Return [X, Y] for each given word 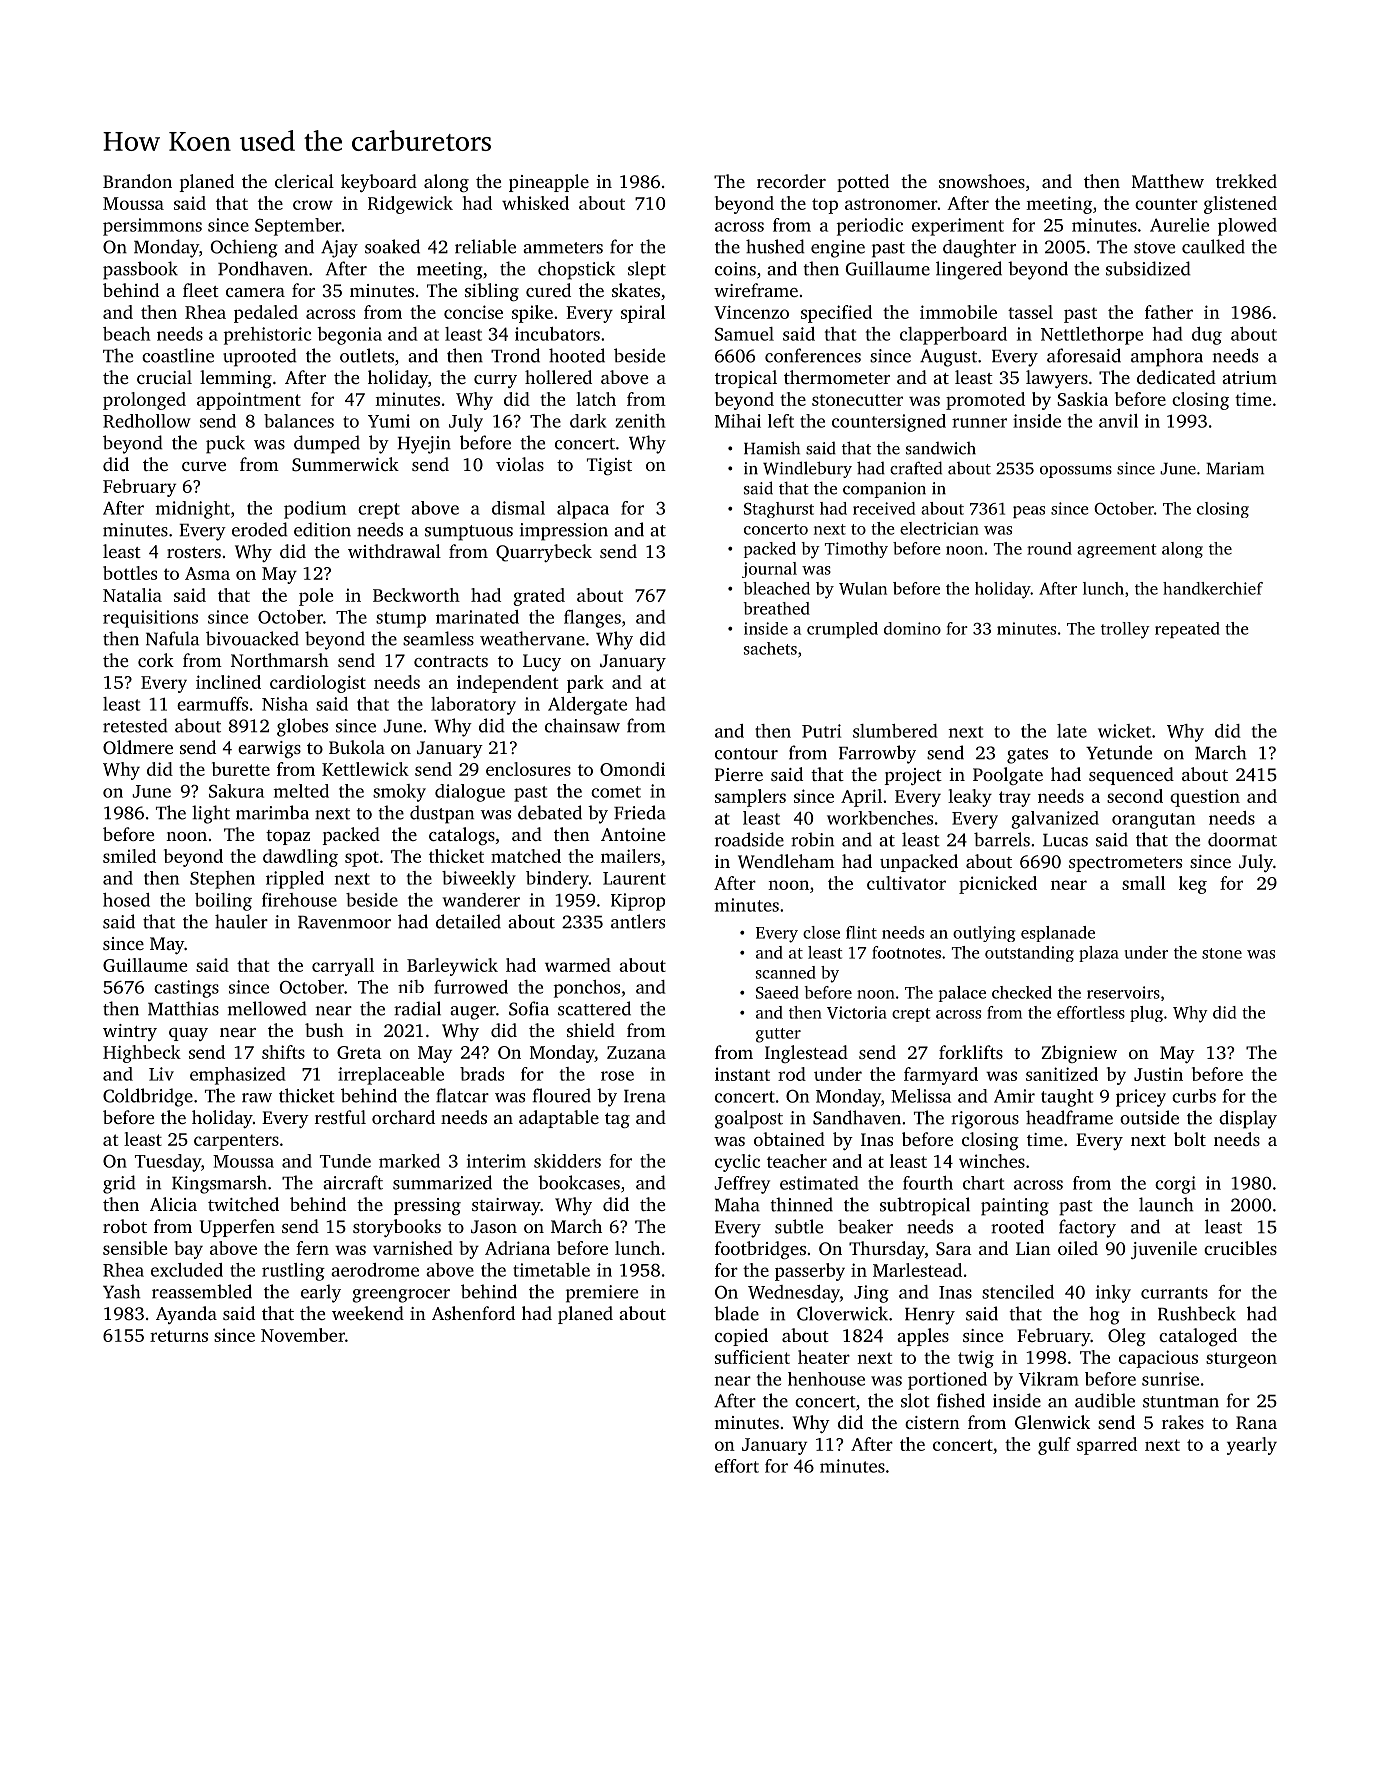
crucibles [1240, 1248]
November [303, 1335]
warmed [578, 965]
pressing [427, 1206]
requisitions [150, 619]
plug [1146, 1014]
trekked [1246, 181]
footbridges [760, 1250]
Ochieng [244, 248]
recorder [791, 181]
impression [564, 532]
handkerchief [1213, 588]
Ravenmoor [344, 922]
